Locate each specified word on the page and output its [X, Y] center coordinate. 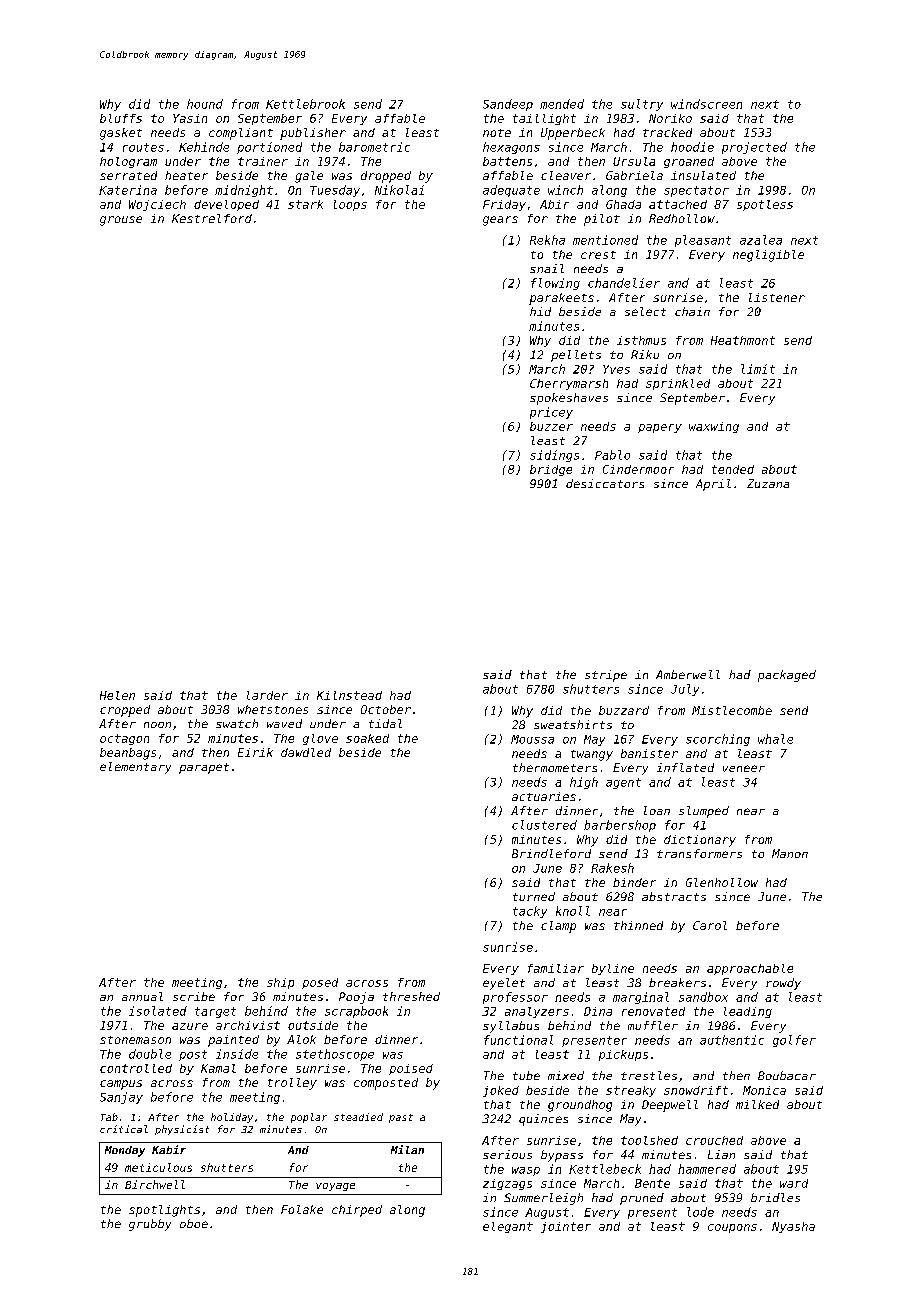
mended [562, 104]
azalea [761, 240]
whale [775, 739]
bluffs [121, 118]
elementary [135, 768]
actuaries [544, 796]
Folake [302, 1209]
